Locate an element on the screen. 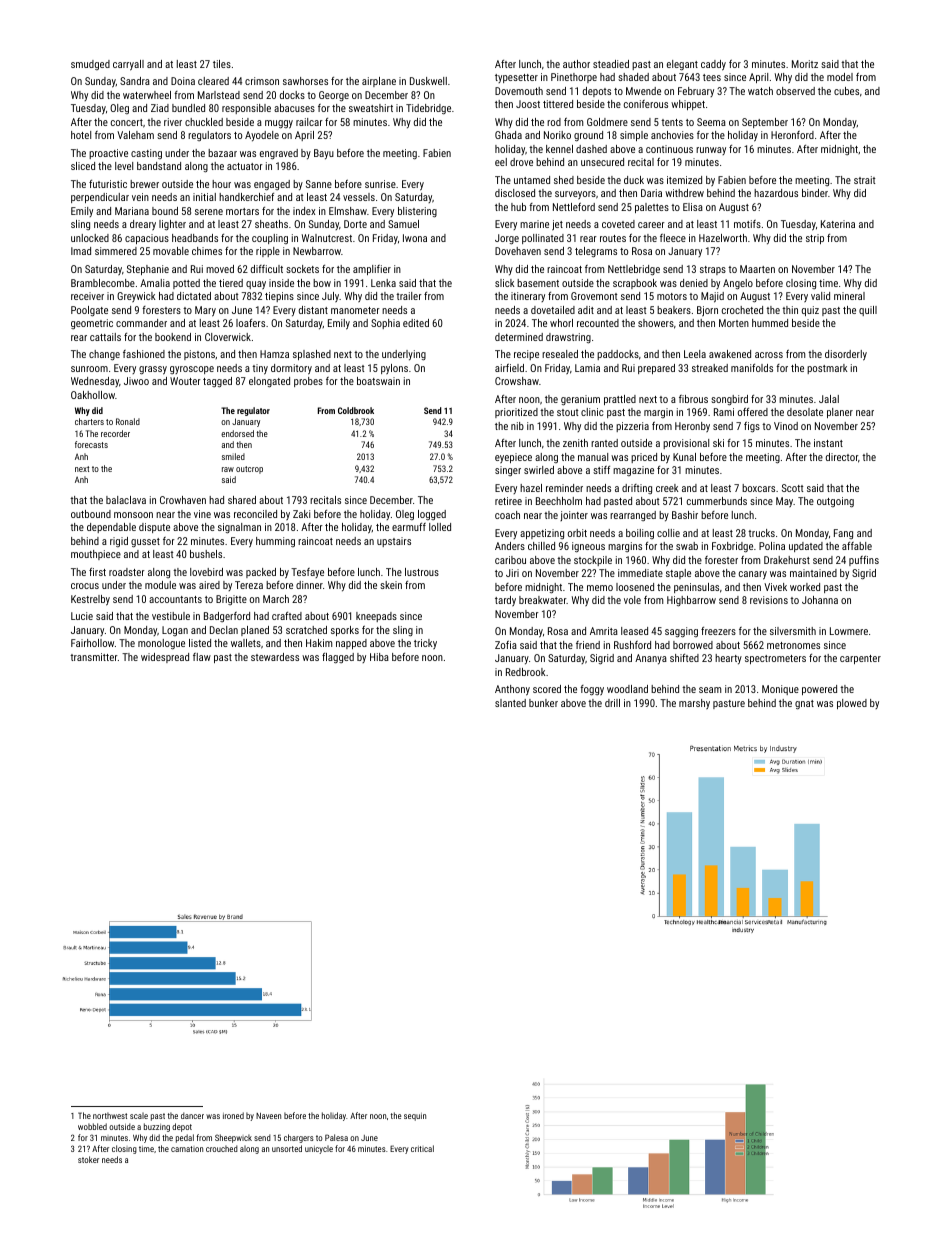 The image size is (952, 1233). sequin is located at coordinates (415, 1117).
